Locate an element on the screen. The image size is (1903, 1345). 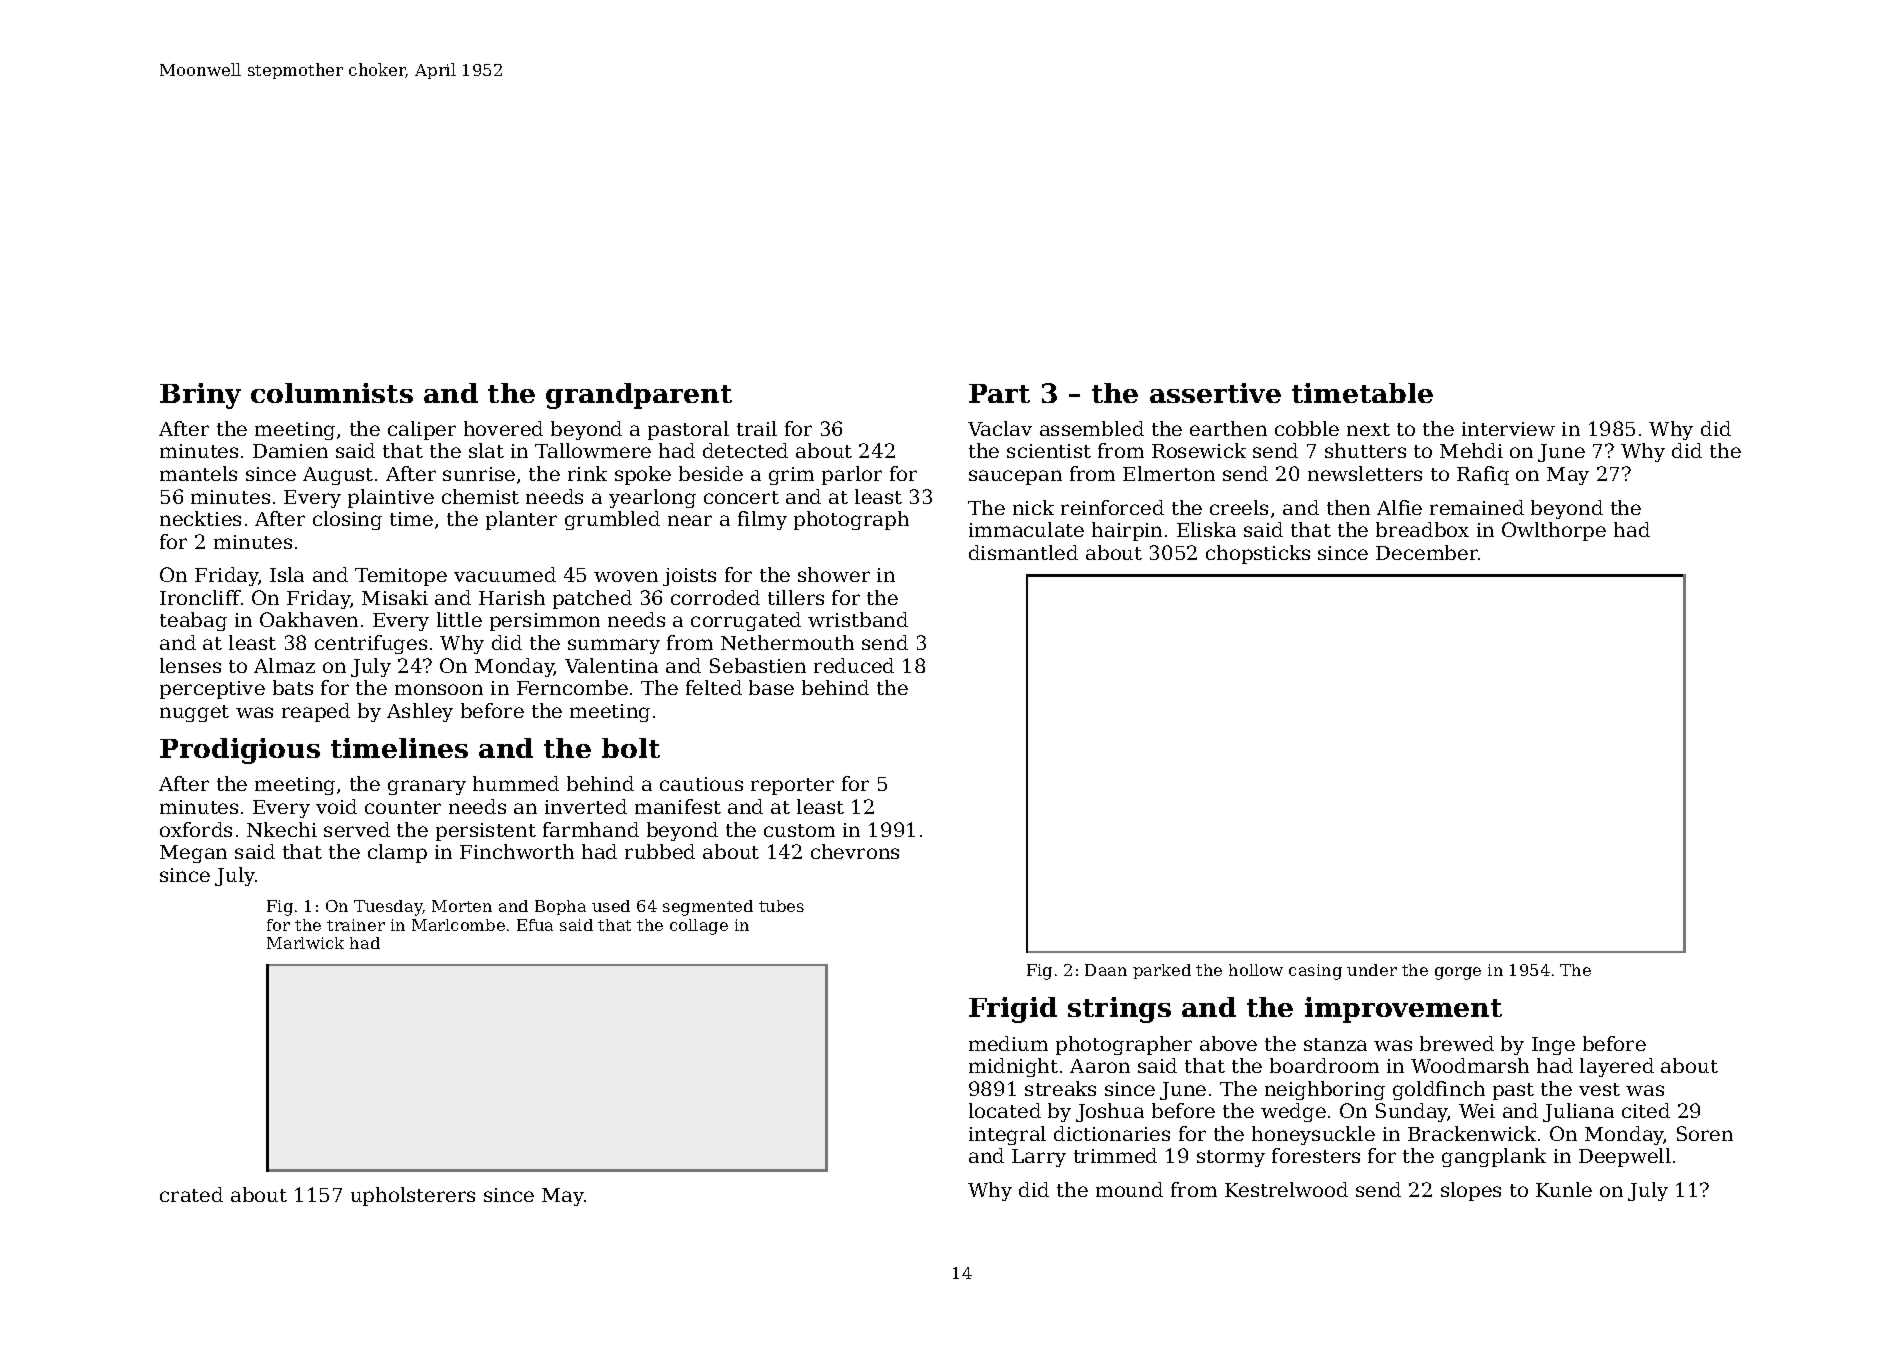
Briny is located at coordinates (200, 396).
